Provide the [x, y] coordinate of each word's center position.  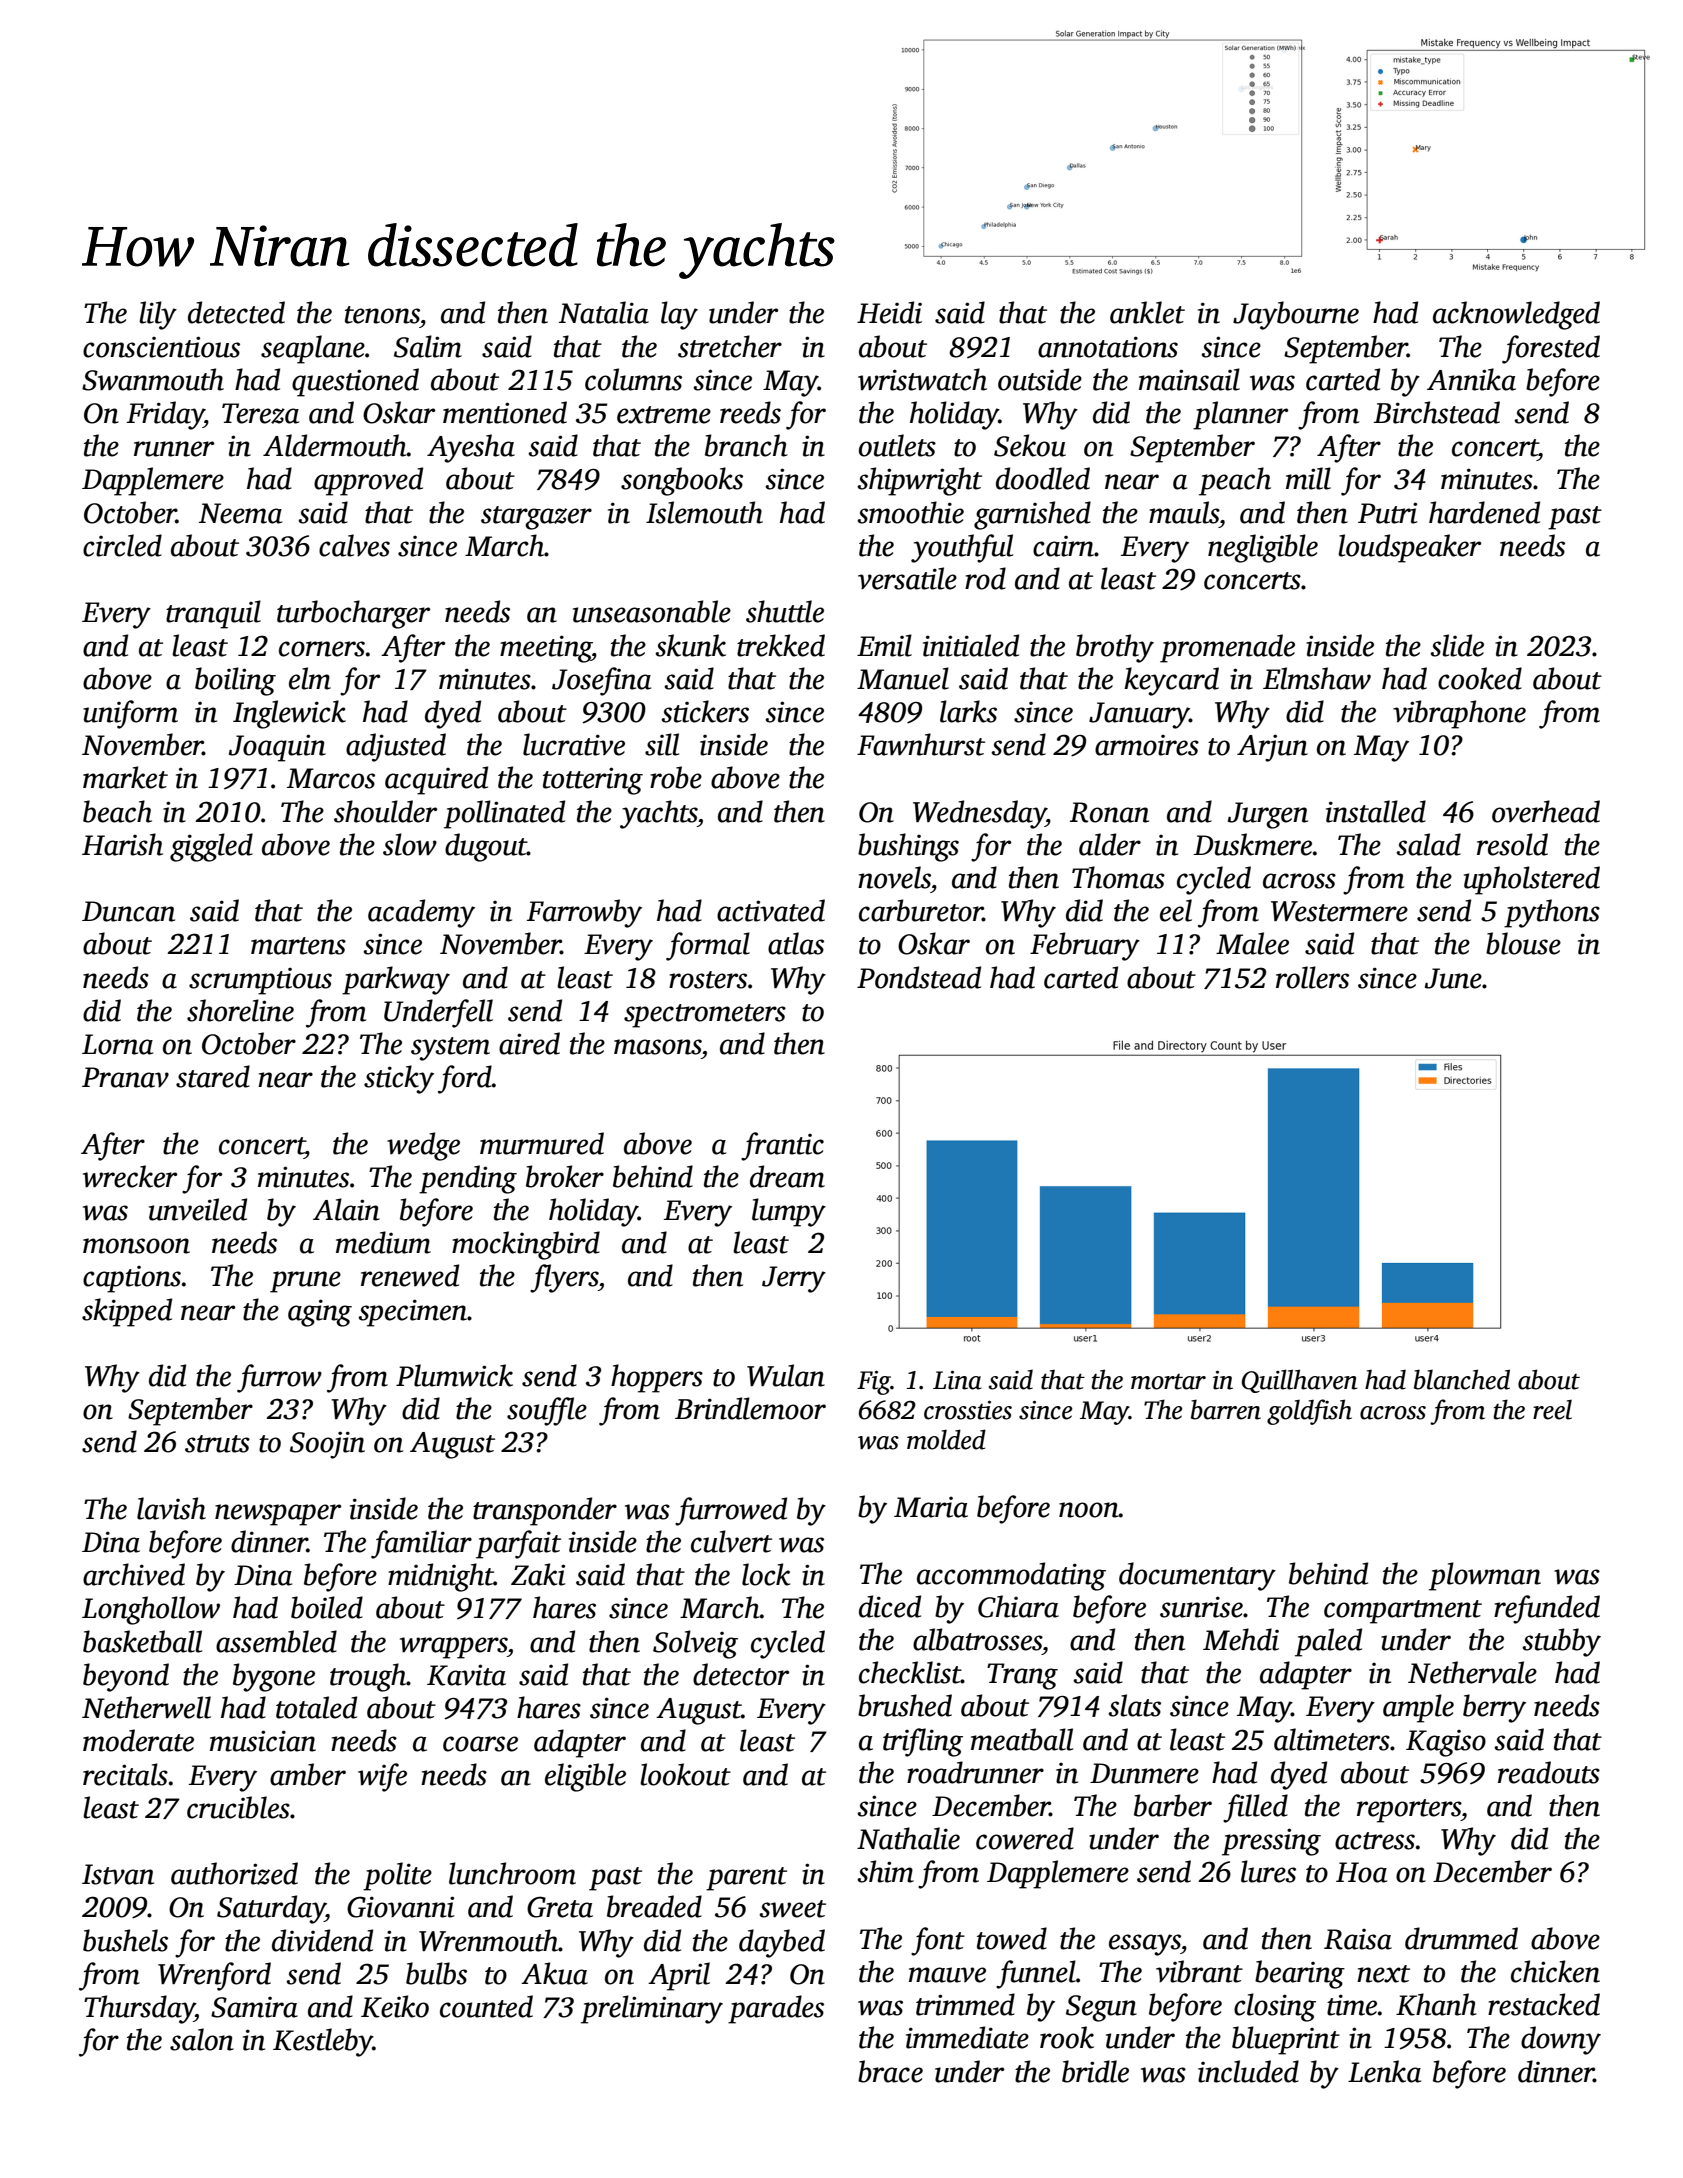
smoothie [910, 512]
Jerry [794, 1279]
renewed [410, 1275]
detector [741, 1674]
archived [134, 1574]
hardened [1484, 512]
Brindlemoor [750, 1408]
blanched [1462, 1379]
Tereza [260, 413]
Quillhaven [1299, 1381]
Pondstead [919, 977]
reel [1552, 1410]
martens [298, 946]
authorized [234, 1873]
